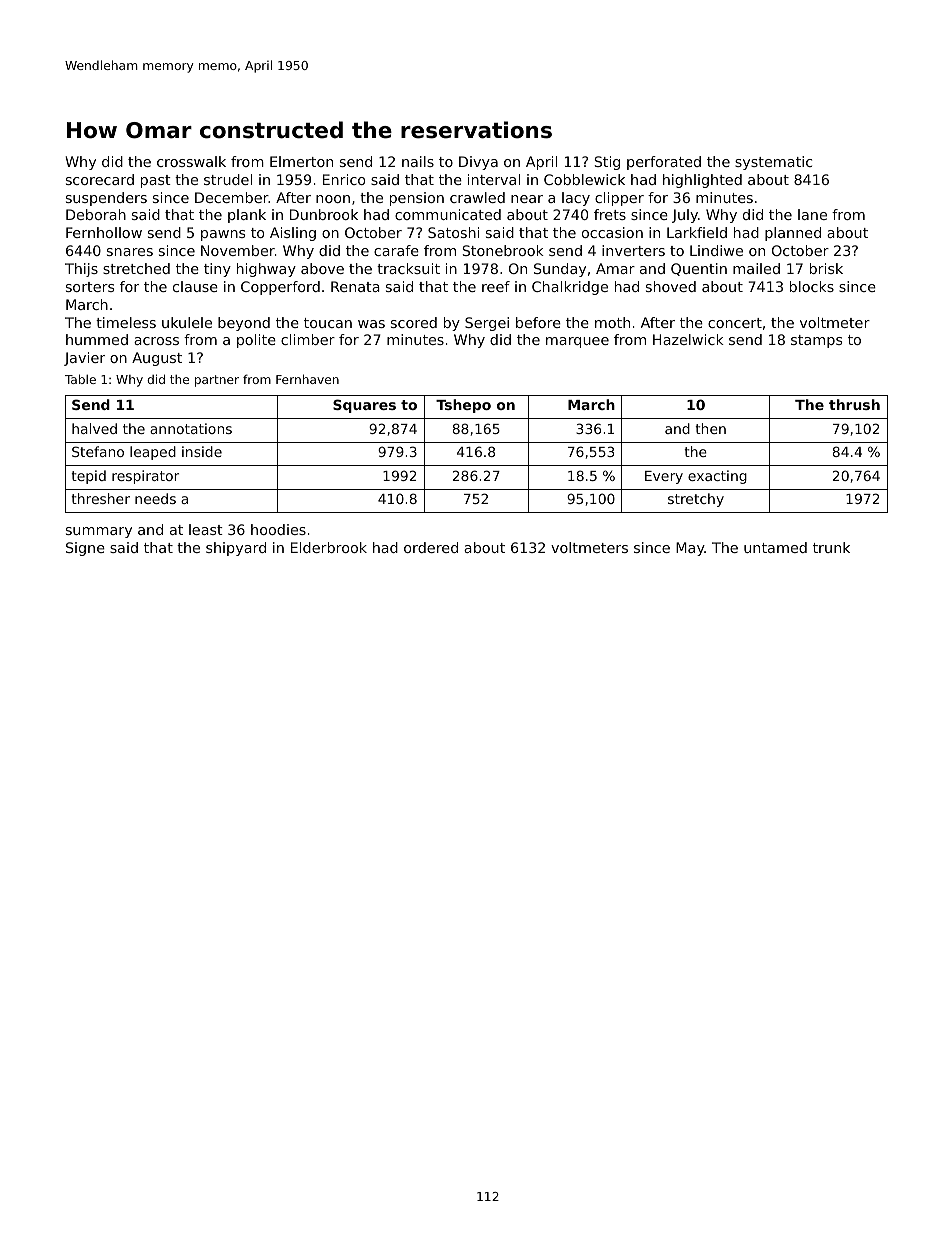  I want to click on Elmerton, so click(301, 161).
